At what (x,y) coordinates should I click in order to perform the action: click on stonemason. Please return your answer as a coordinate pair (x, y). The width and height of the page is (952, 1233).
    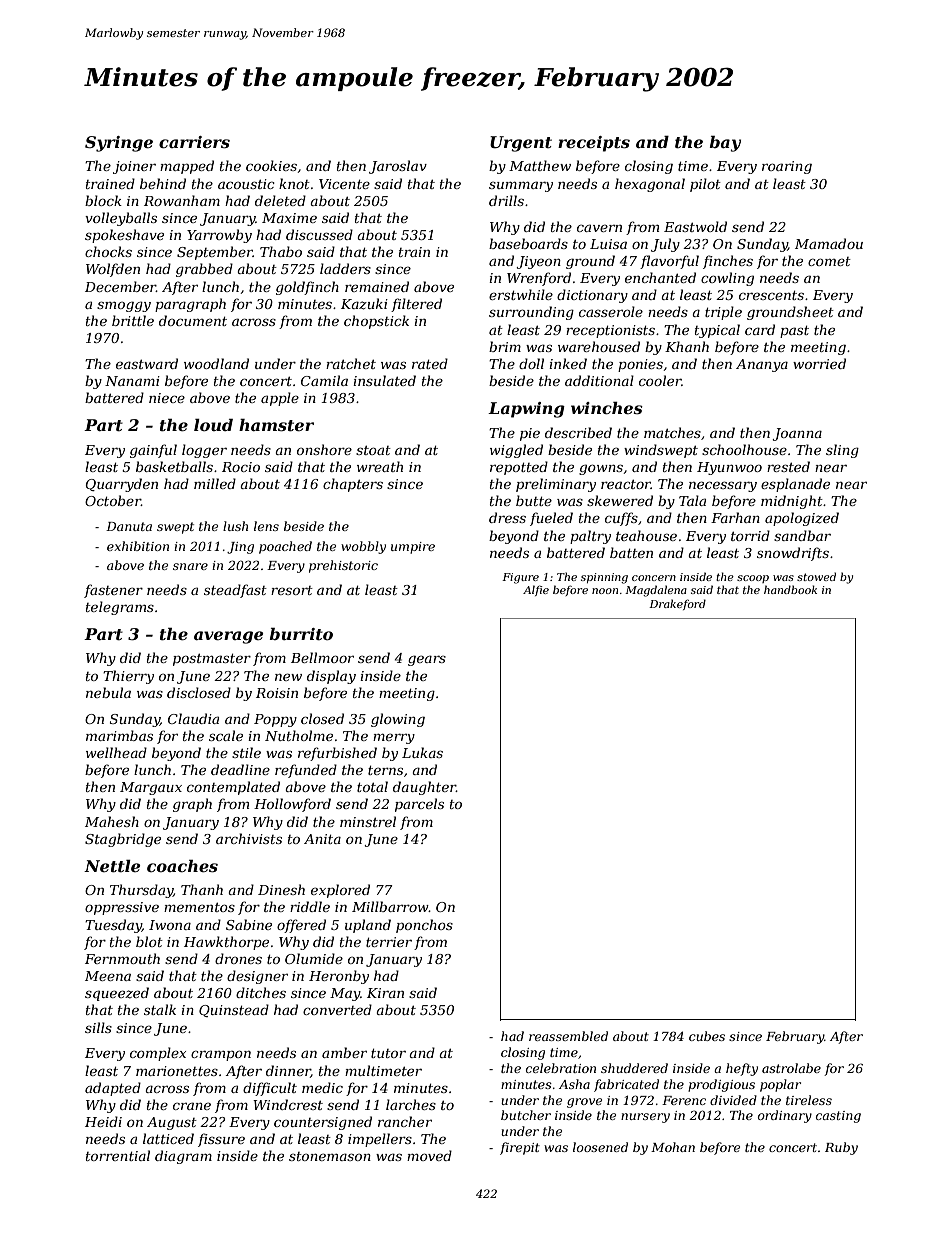
    Looking at the image, I should click on (330, 1156).
